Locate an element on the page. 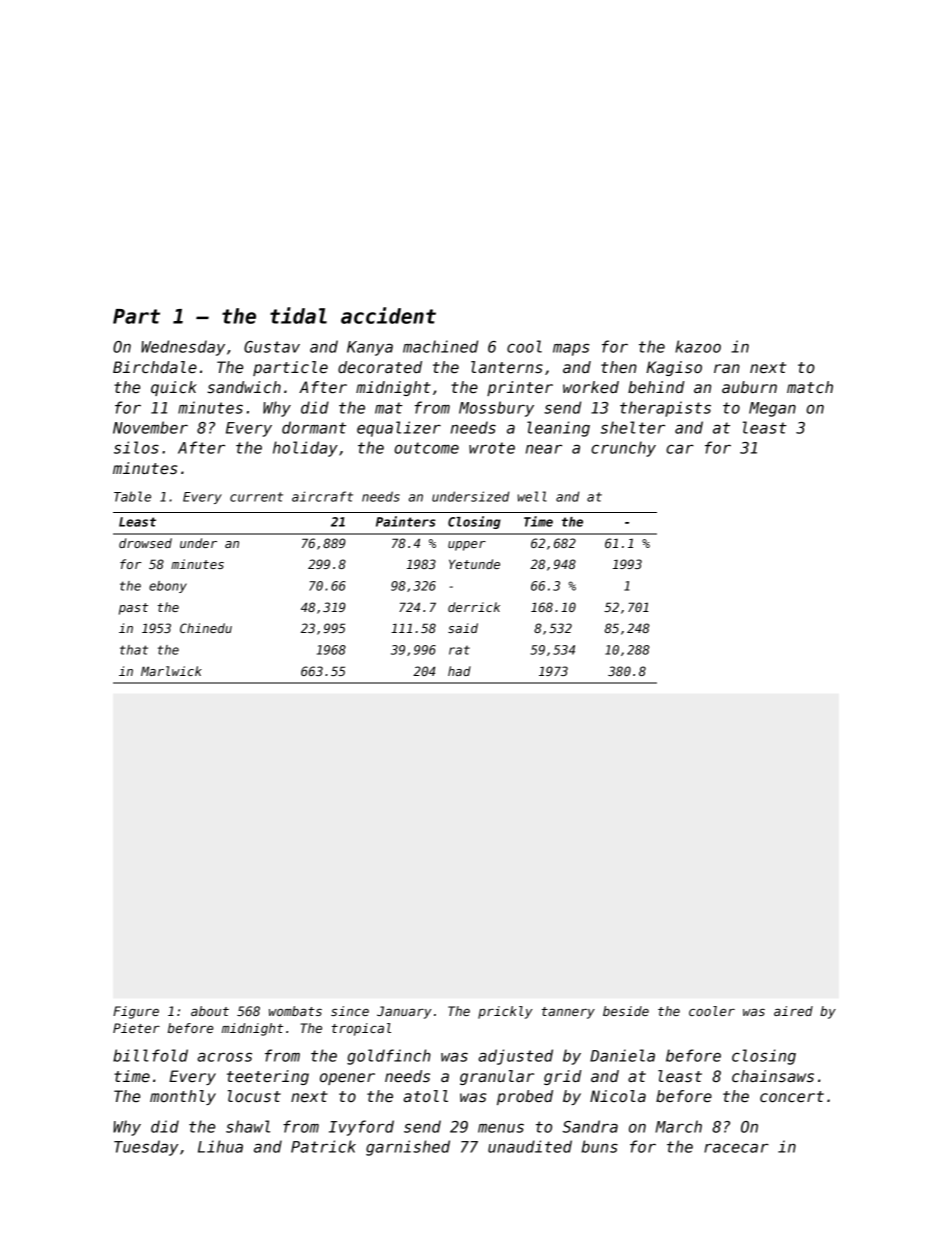 Image resolution: width=952 pixels, height=1233 pixels. match is located at coordinates (810, 387).
